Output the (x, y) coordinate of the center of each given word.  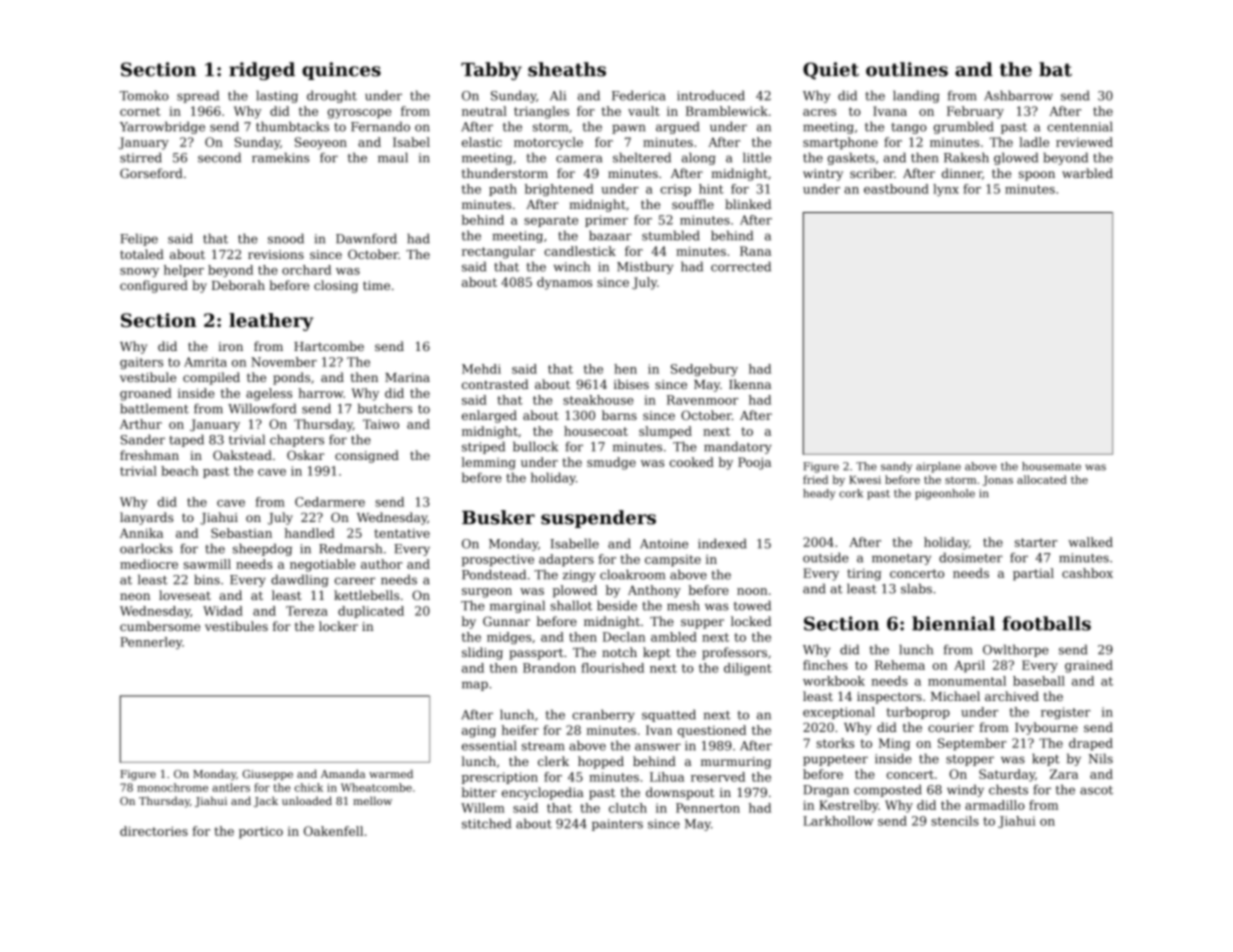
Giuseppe (268, 775)
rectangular (499, 252)
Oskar (305, 455)
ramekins (280, 157)
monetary (901, 559)
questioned (712, 731)
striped (483, 447)
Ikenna (750, 384)
